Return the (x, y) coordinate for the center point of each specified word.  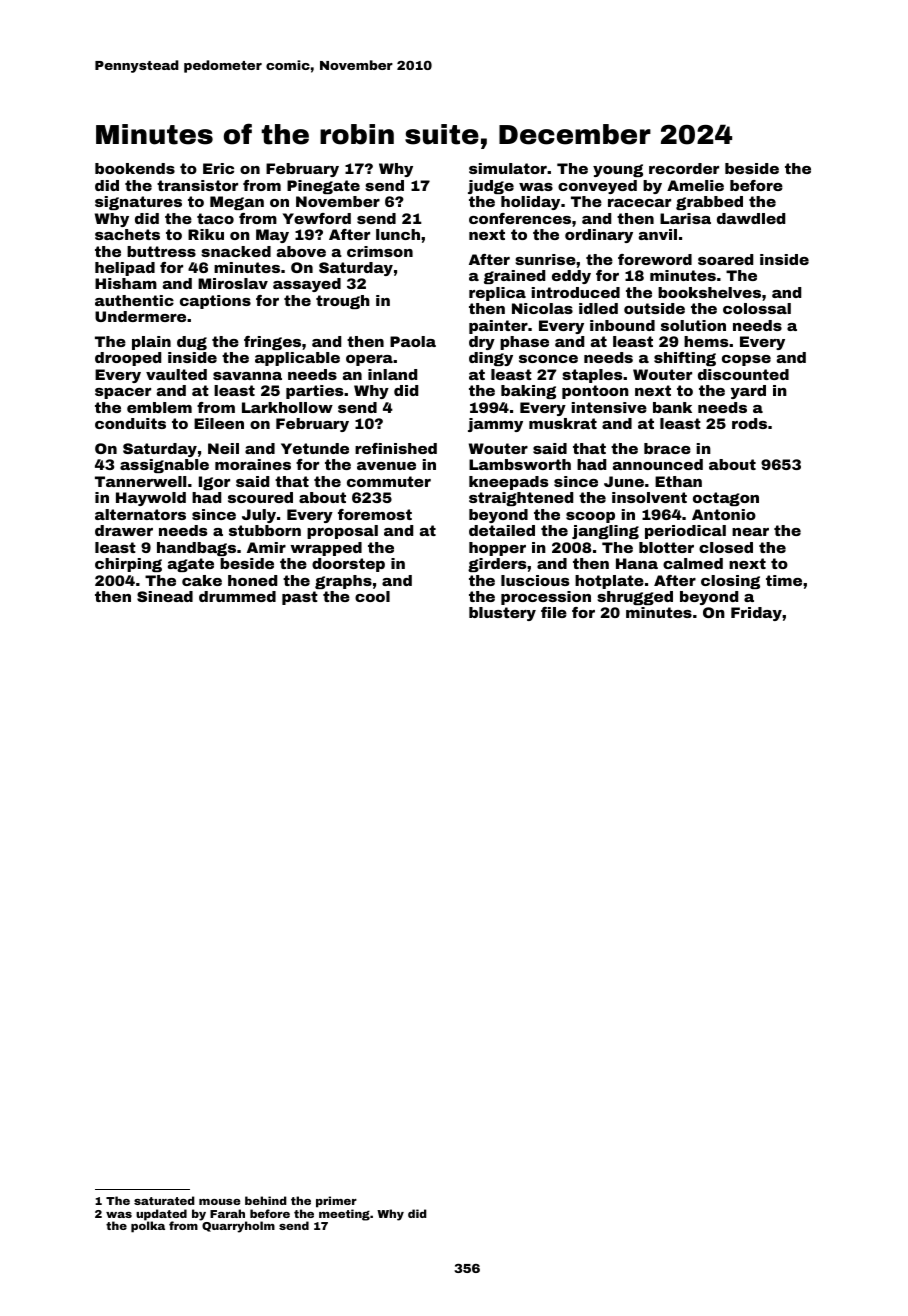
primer (336, 1202)
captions (215, 302)
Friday (756, 614)
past (300, 598)
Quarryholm (238, 1227)
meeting (344, 1215)
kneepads (508, 483)
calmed (693, 563)
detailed (502, 530)
